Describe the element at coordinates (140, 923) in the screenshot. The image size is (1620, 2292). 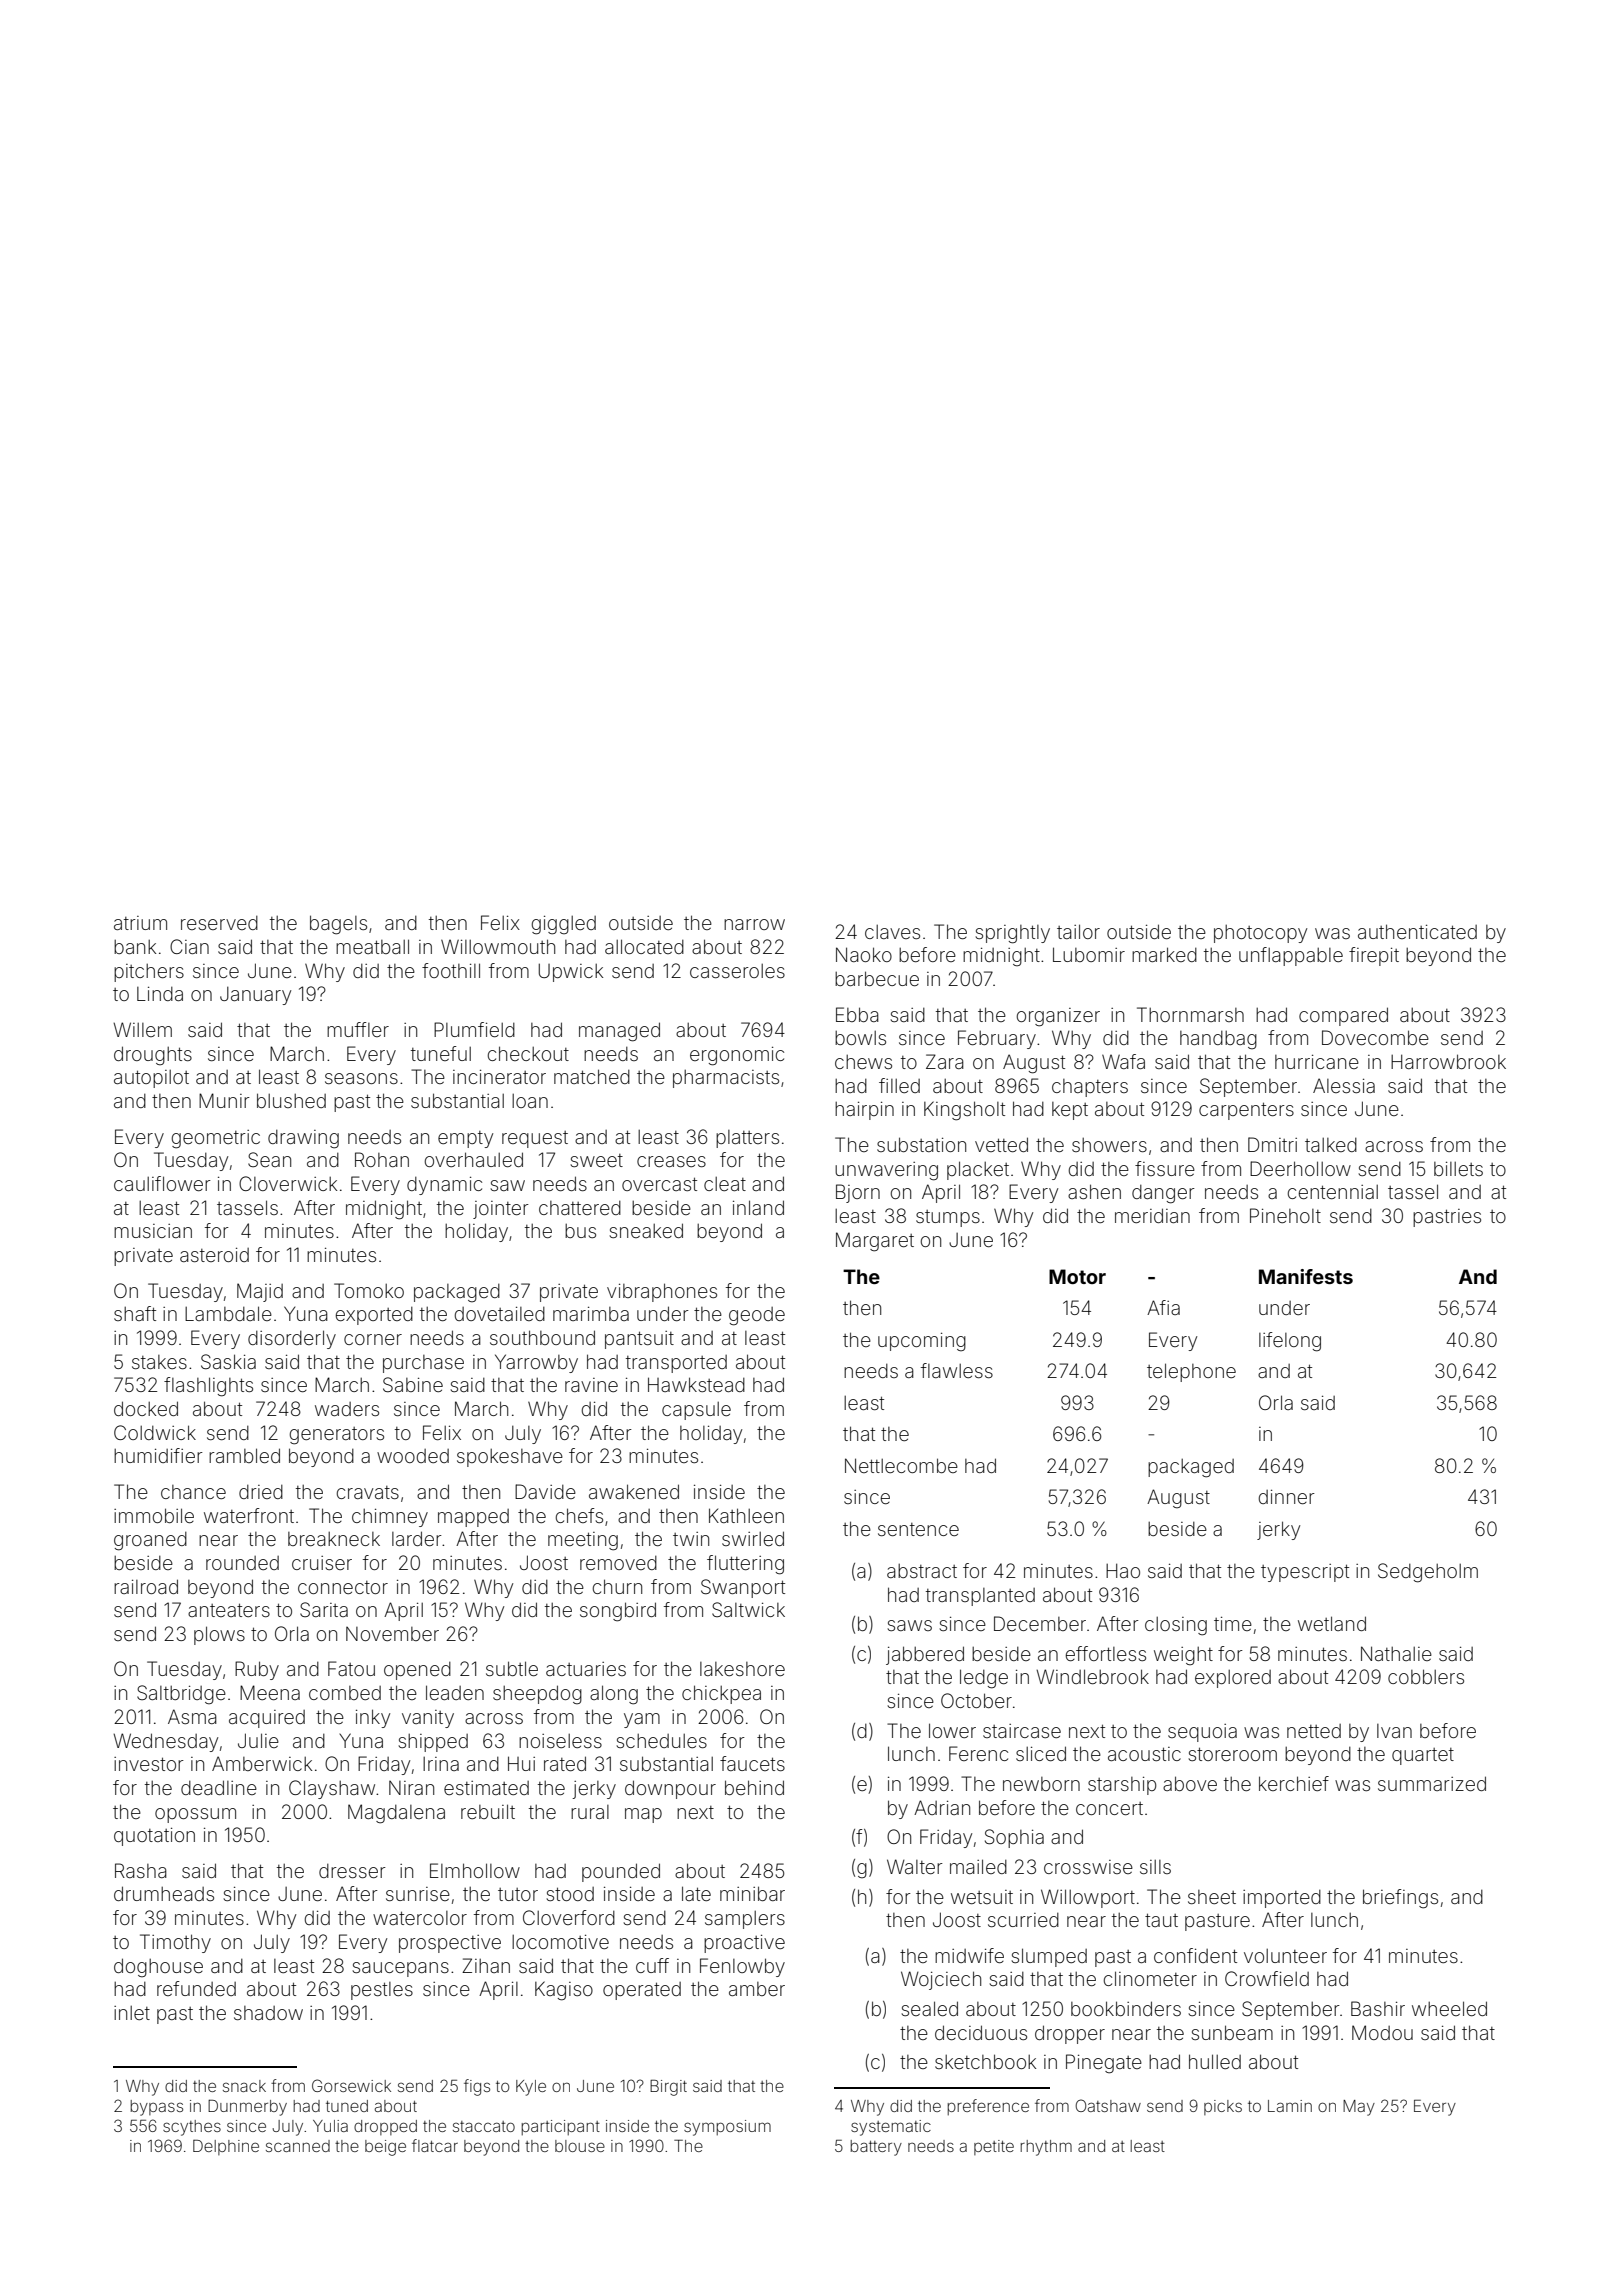
I see `atrium` at that location.
